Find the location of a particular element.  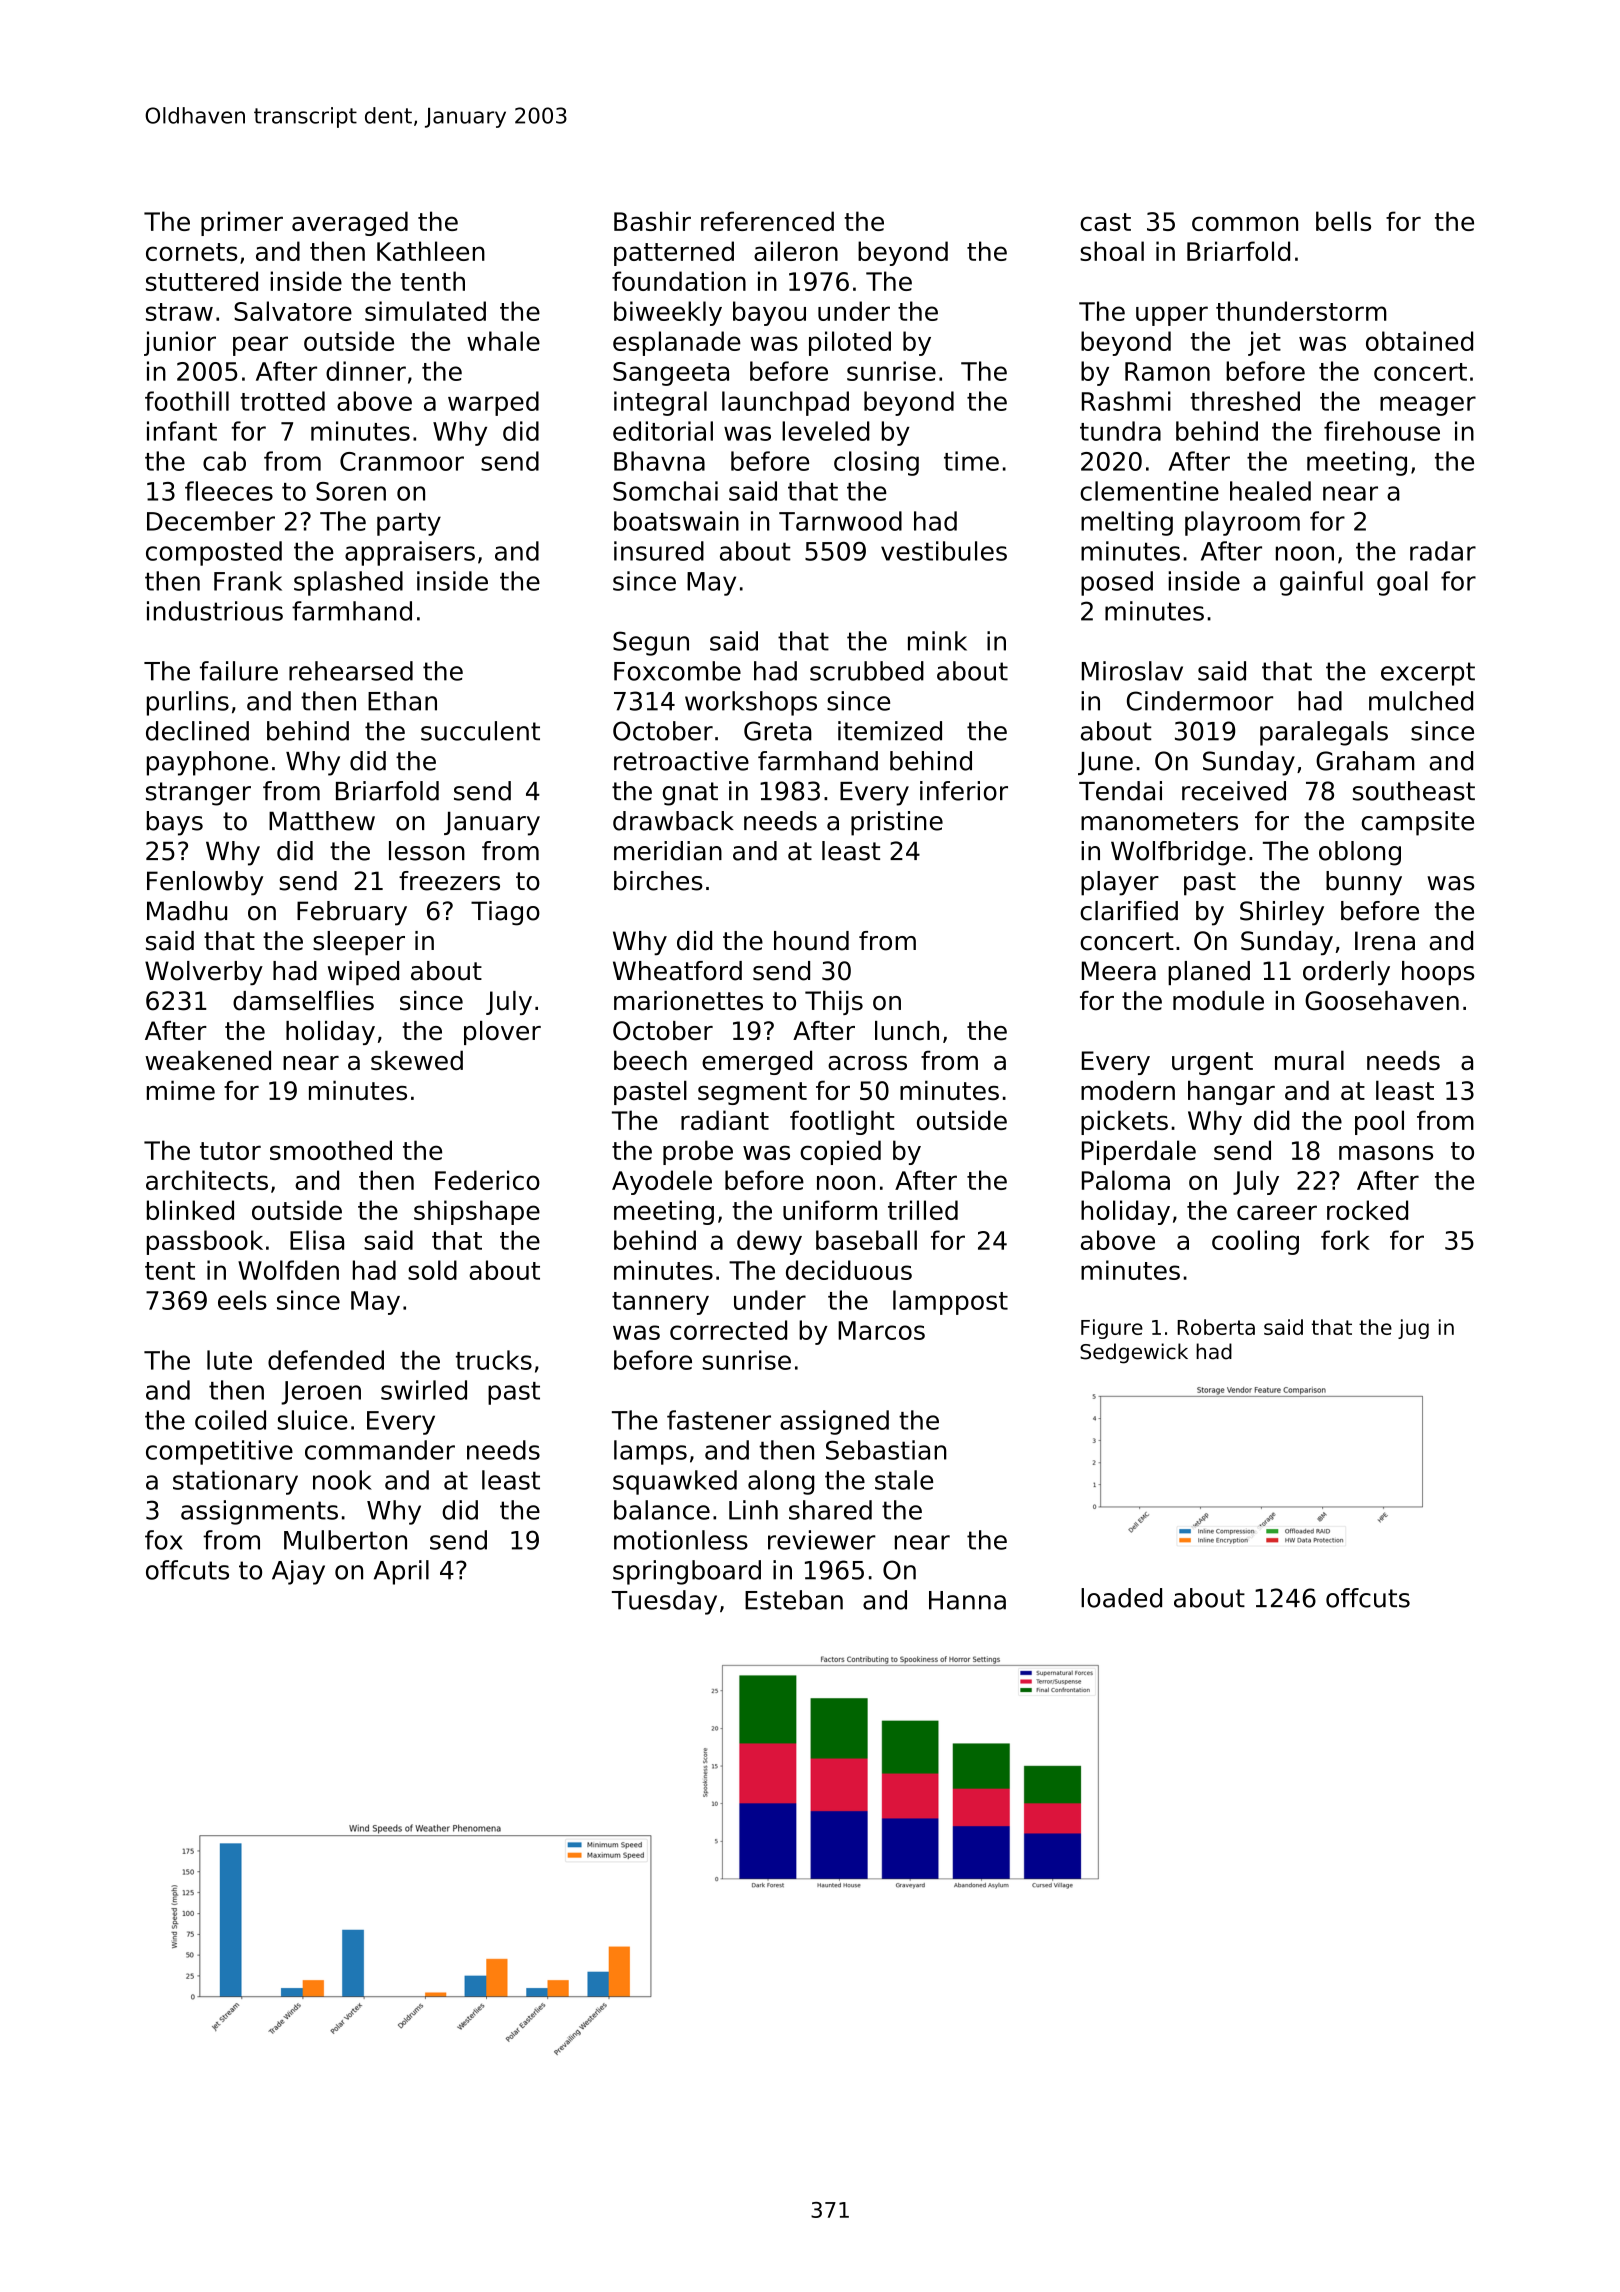

Foxcombe is located at coordinates (677, 671).
